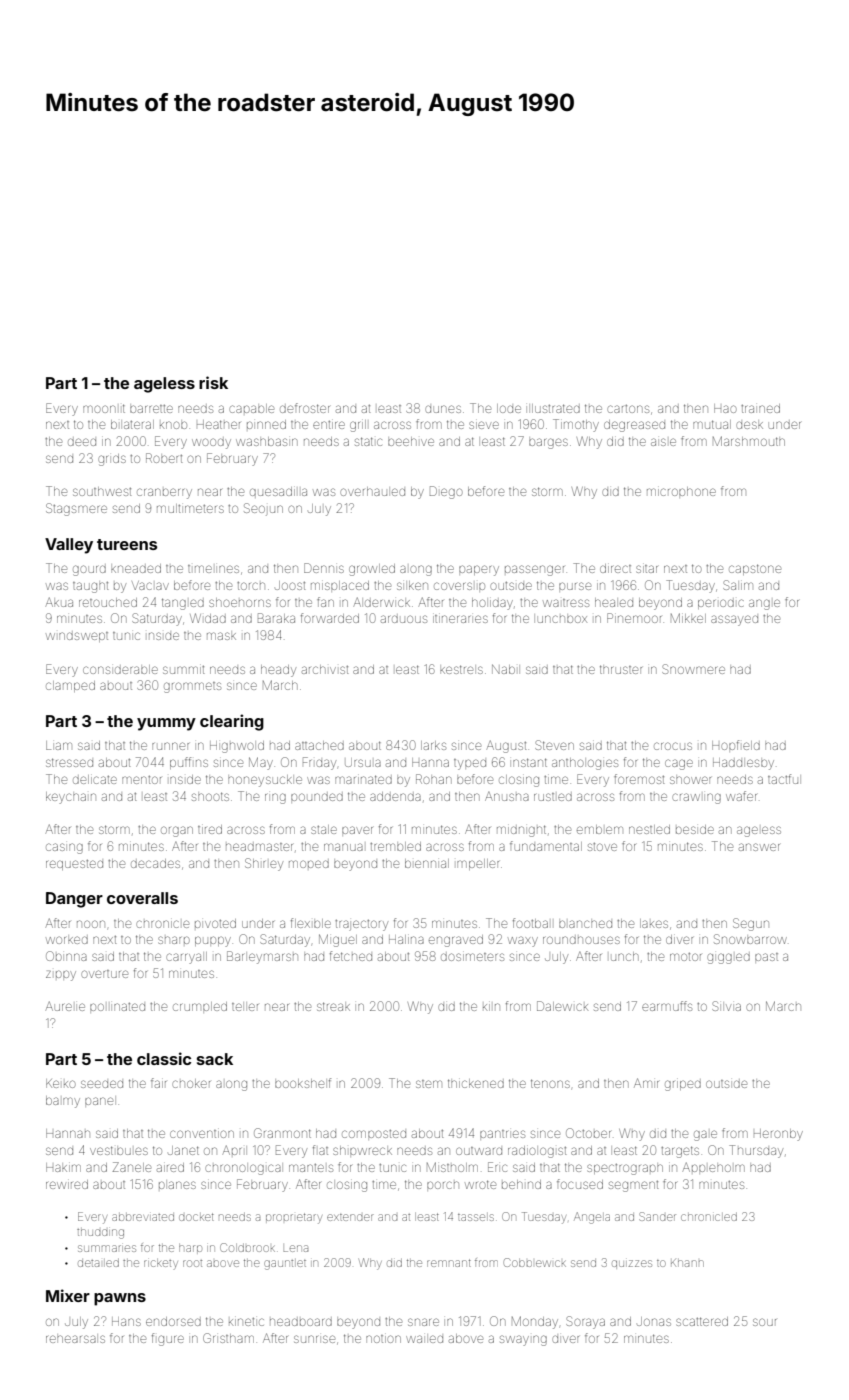  Describe the element at coordinates (210, 829) in the screenshot. I see `tired` at that location.
